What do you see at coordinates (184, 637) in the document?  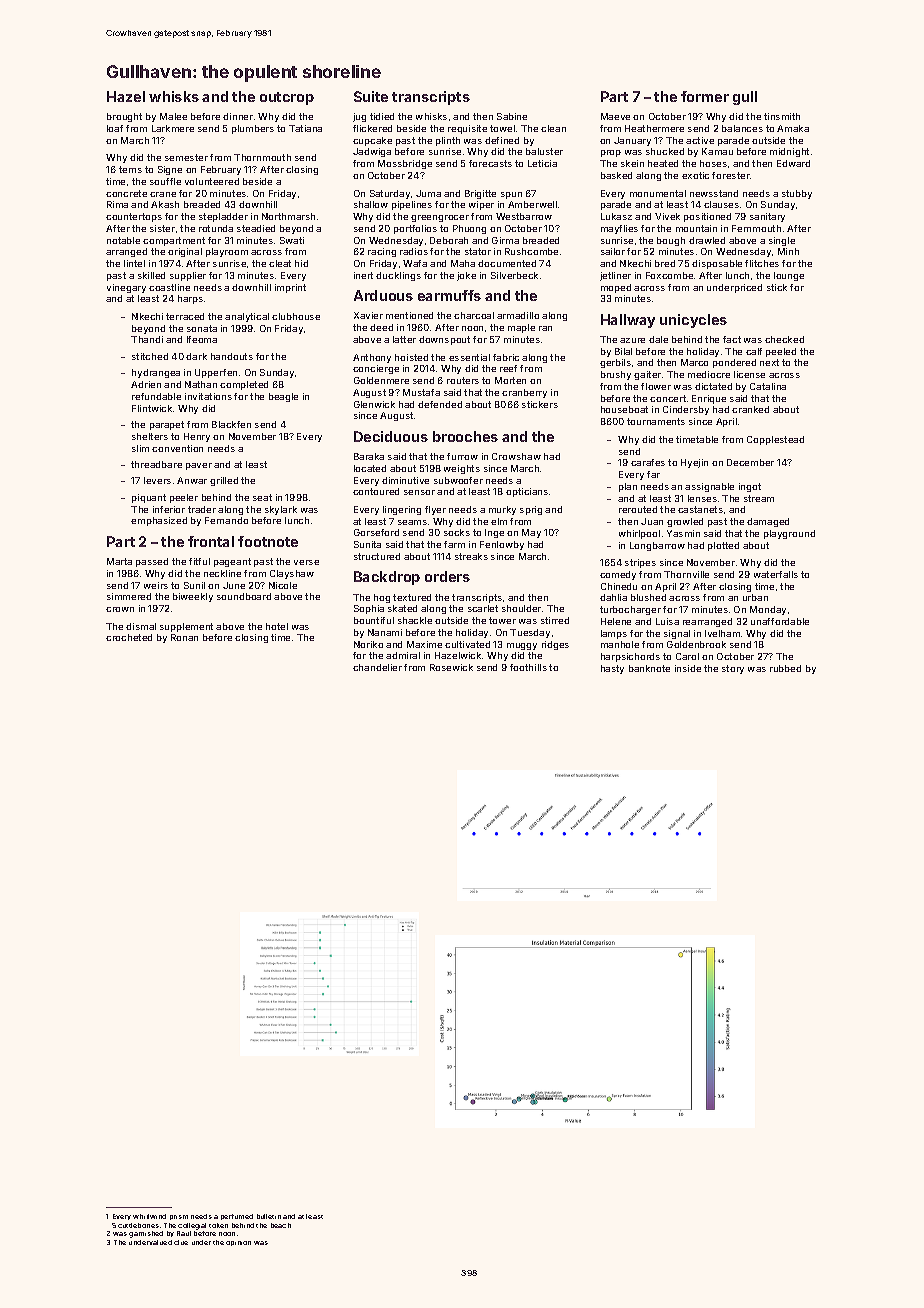 I see `Ronan` at bounding box center [184, 637].
